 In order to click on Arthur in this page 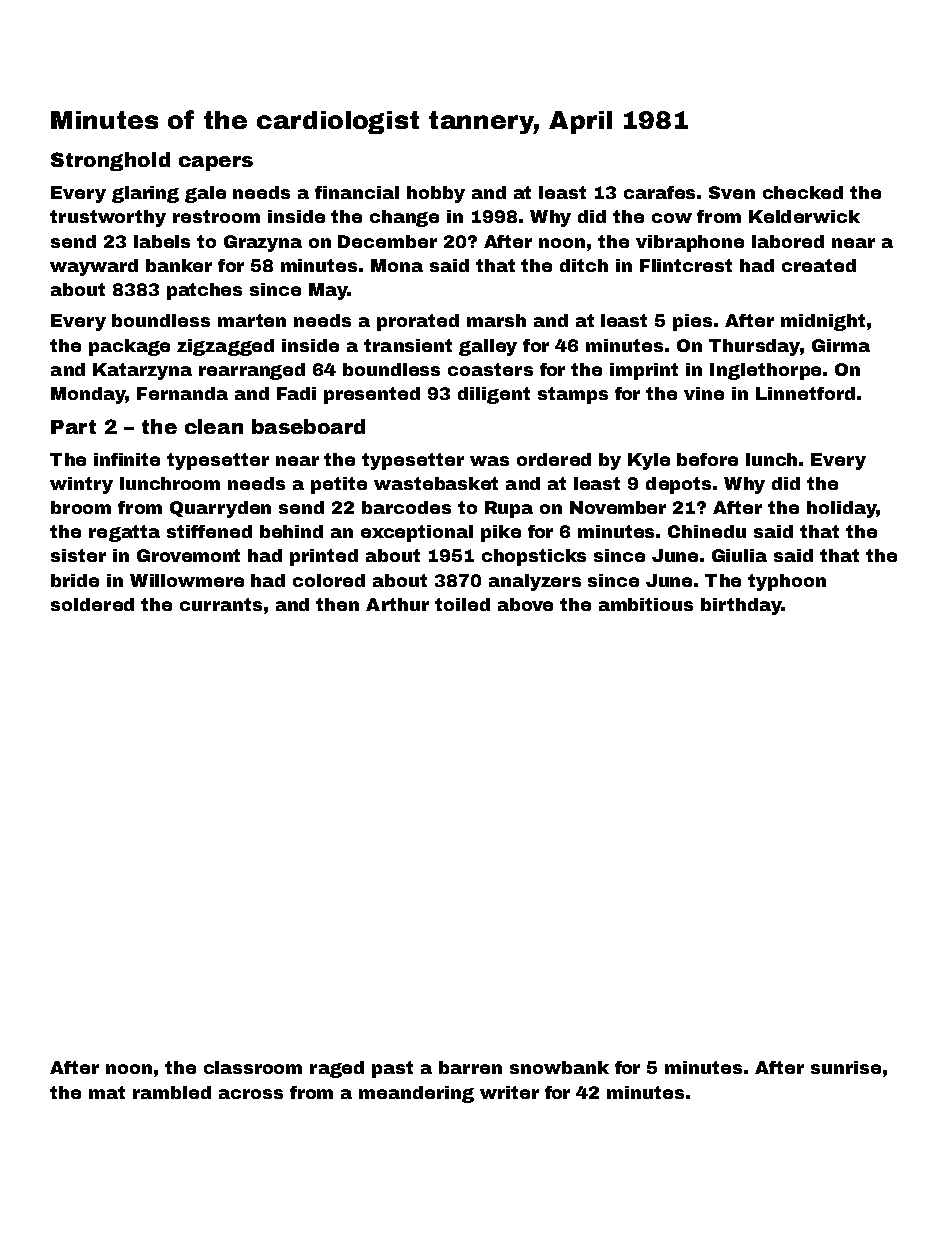, I will do `click(397, 604)`.
